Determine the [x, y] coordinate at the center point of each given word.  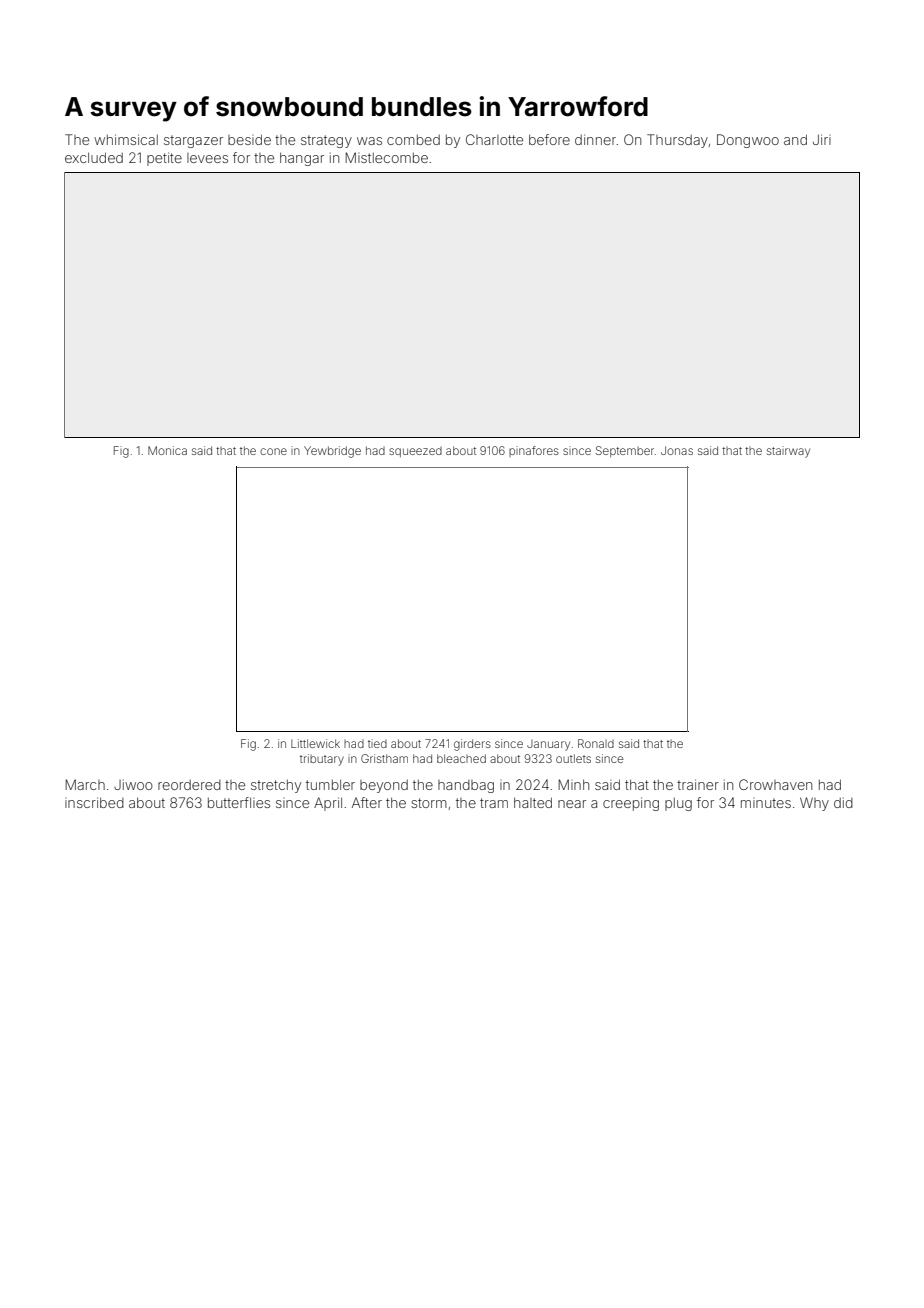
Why [814, 804]
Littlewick [315, 743]
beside [249, 139]
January [548, 745]
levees [207, 158]
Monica [167, 450]
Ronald [596, 743]
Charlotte [494, 139]
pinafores [534, 451]
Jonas [677, 450]
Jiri [822, 139]
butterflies [239, 802]
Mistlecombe [386, 157]
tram [494, 803]
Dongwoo [748, 141]
